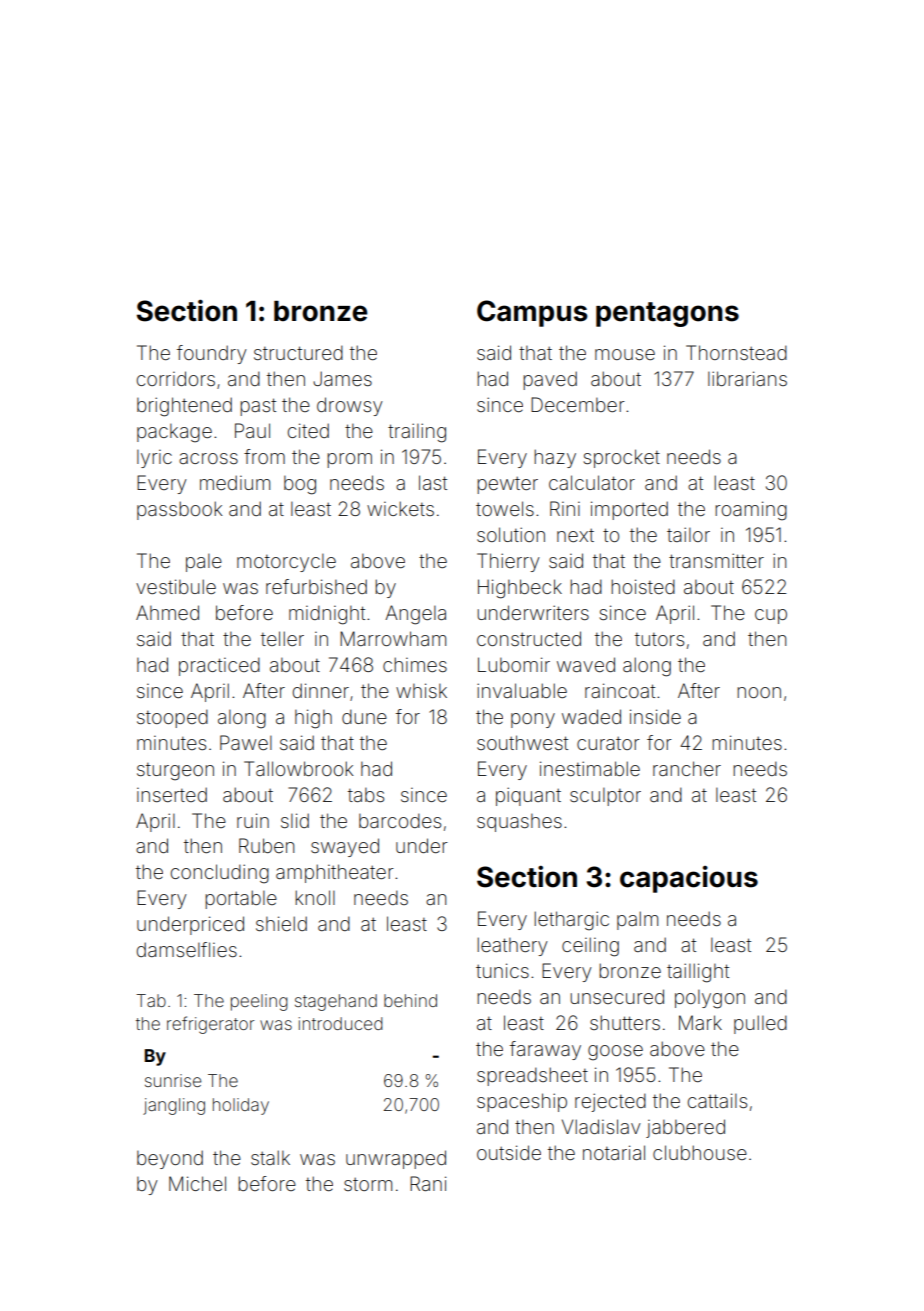 The width and height of the image is (924, 1311). I want to click on sprocket, so click(622, 458).
